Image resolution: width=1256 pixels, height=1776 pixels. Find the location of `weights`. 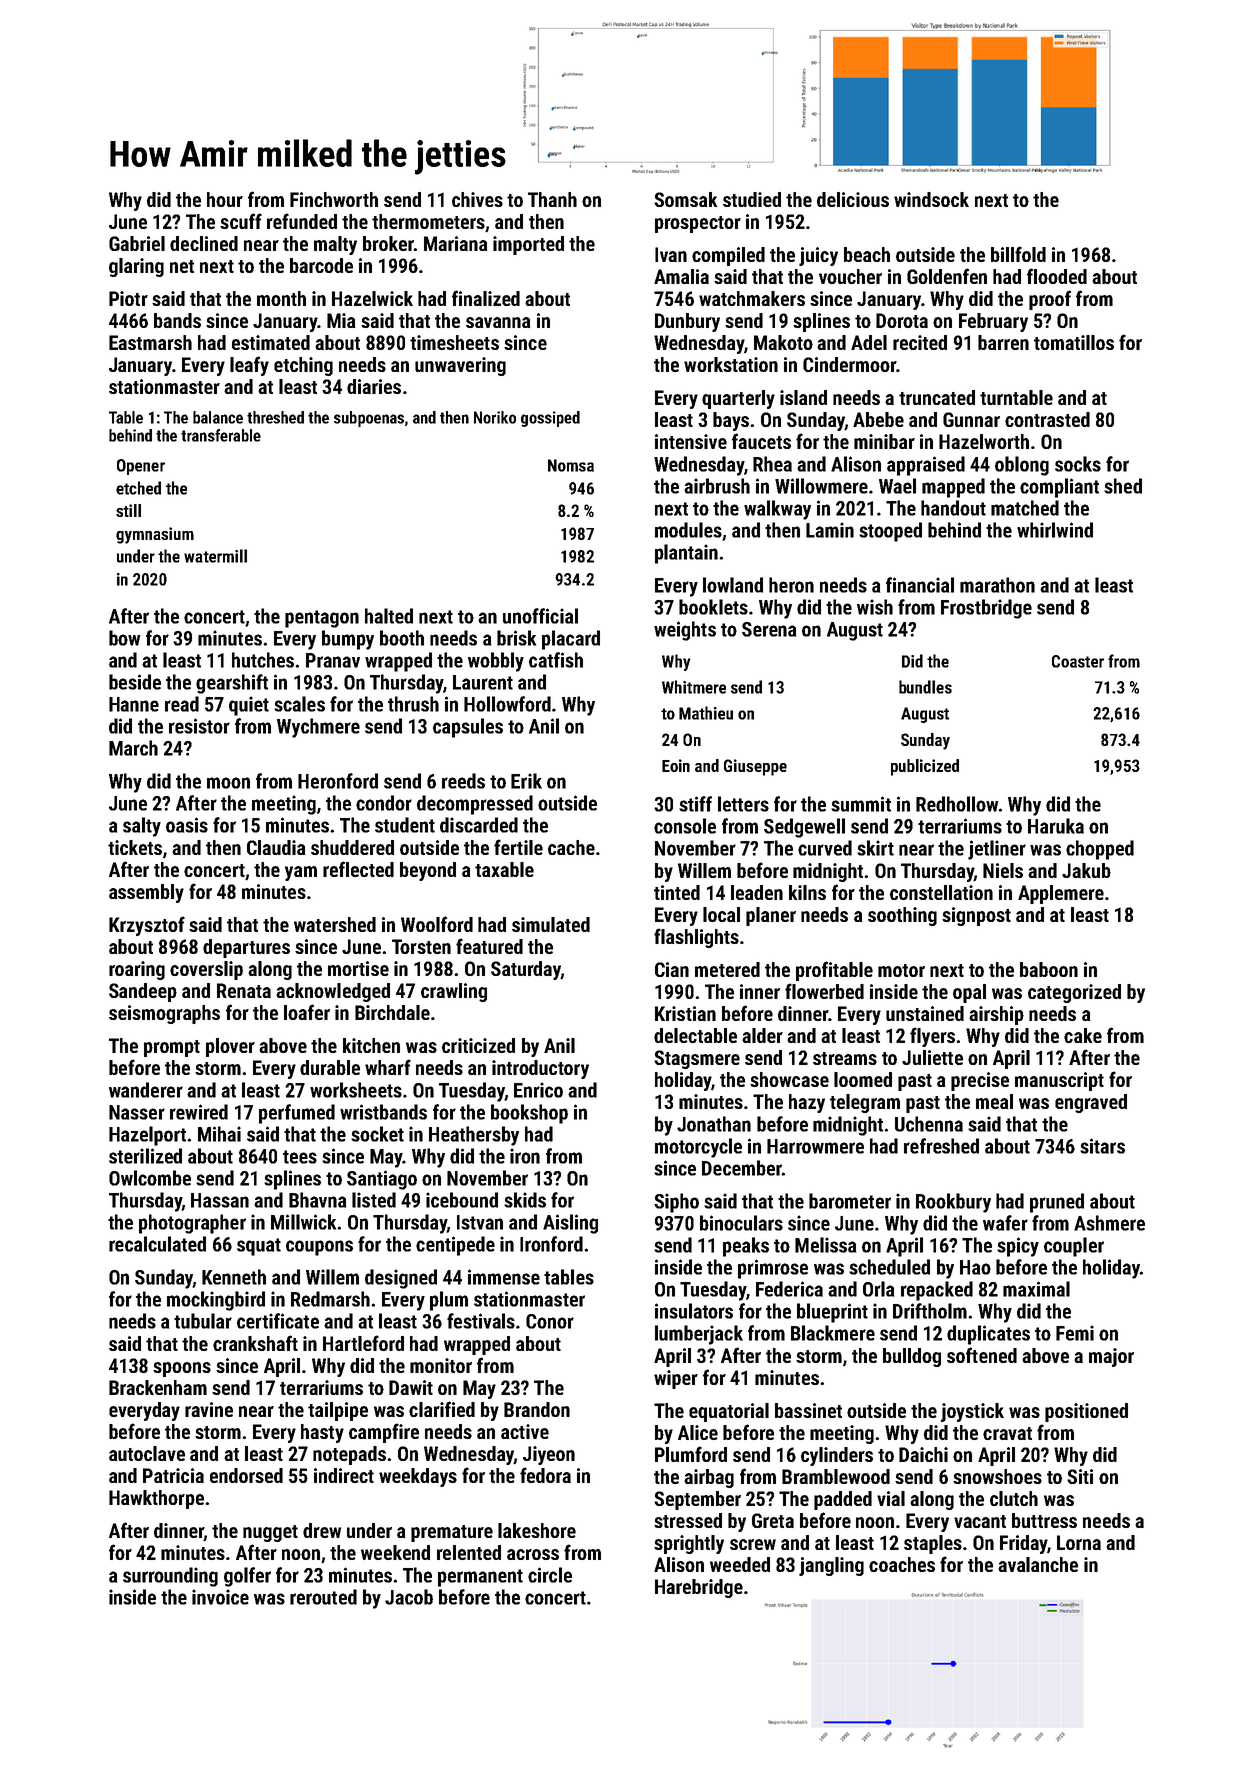

weights is located at coordinates (685, 631).
